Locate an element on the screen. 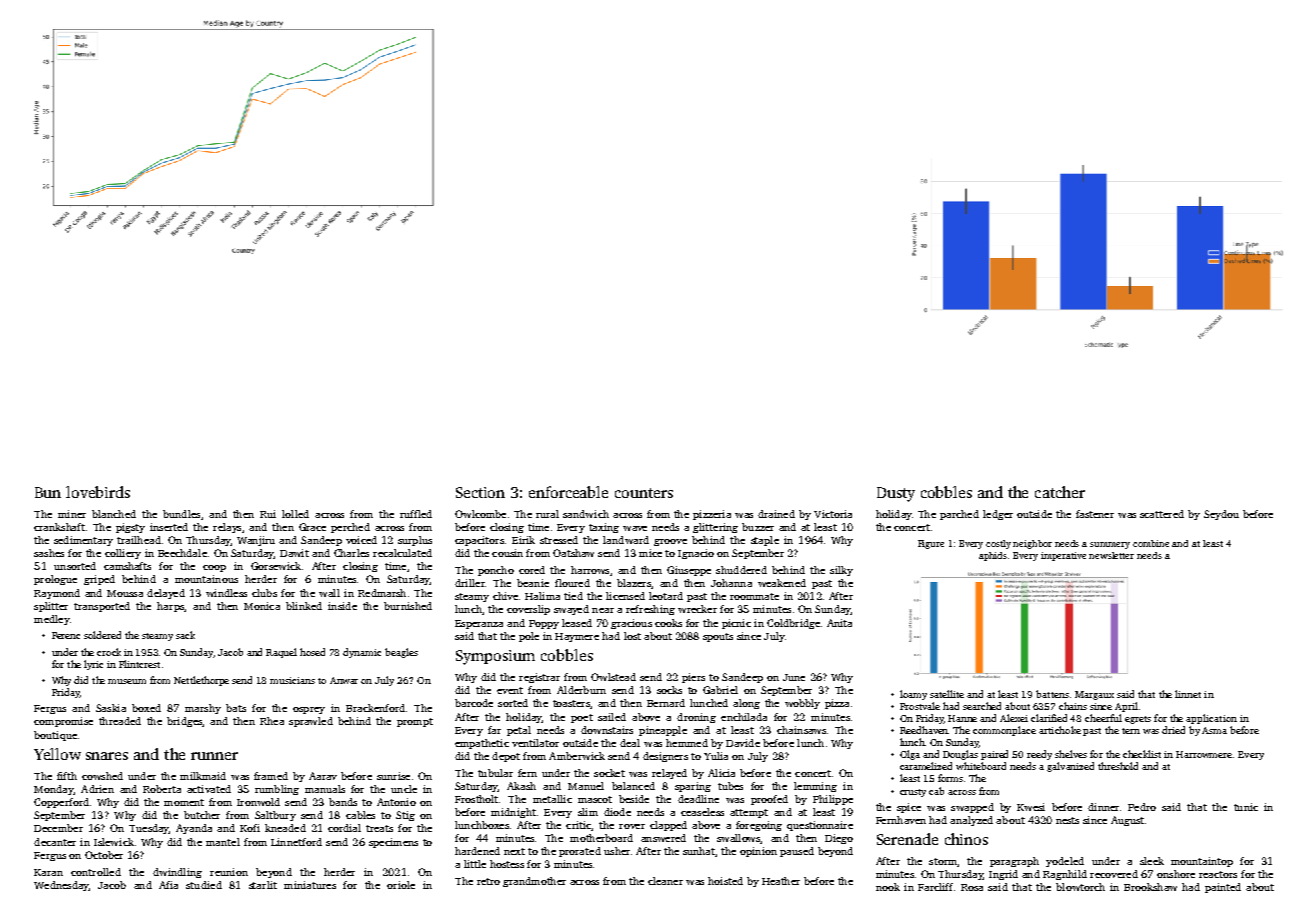  stressed is located at coordinates (559, 540).
